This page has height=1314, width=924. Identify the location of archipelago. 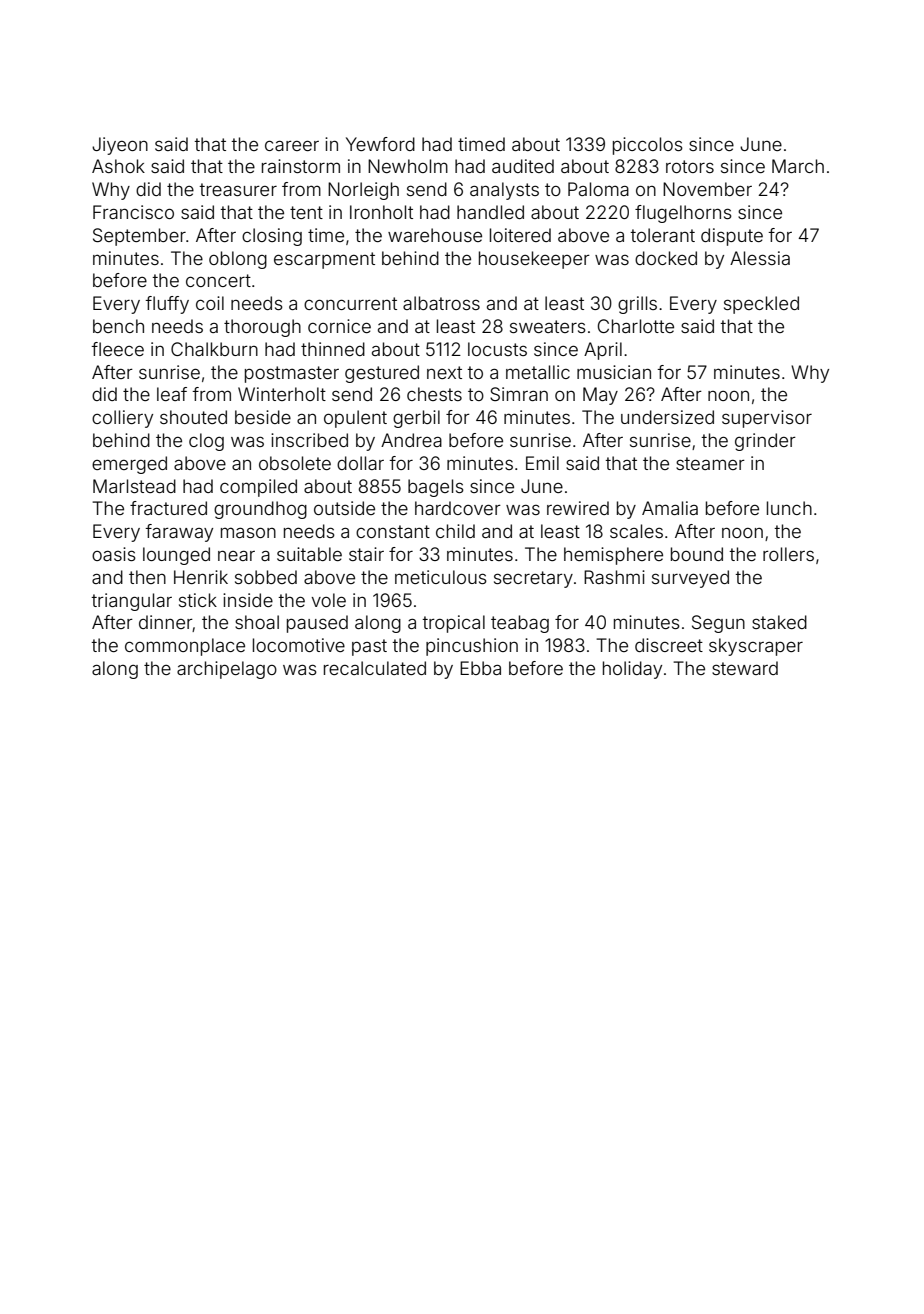
(227, 670).
